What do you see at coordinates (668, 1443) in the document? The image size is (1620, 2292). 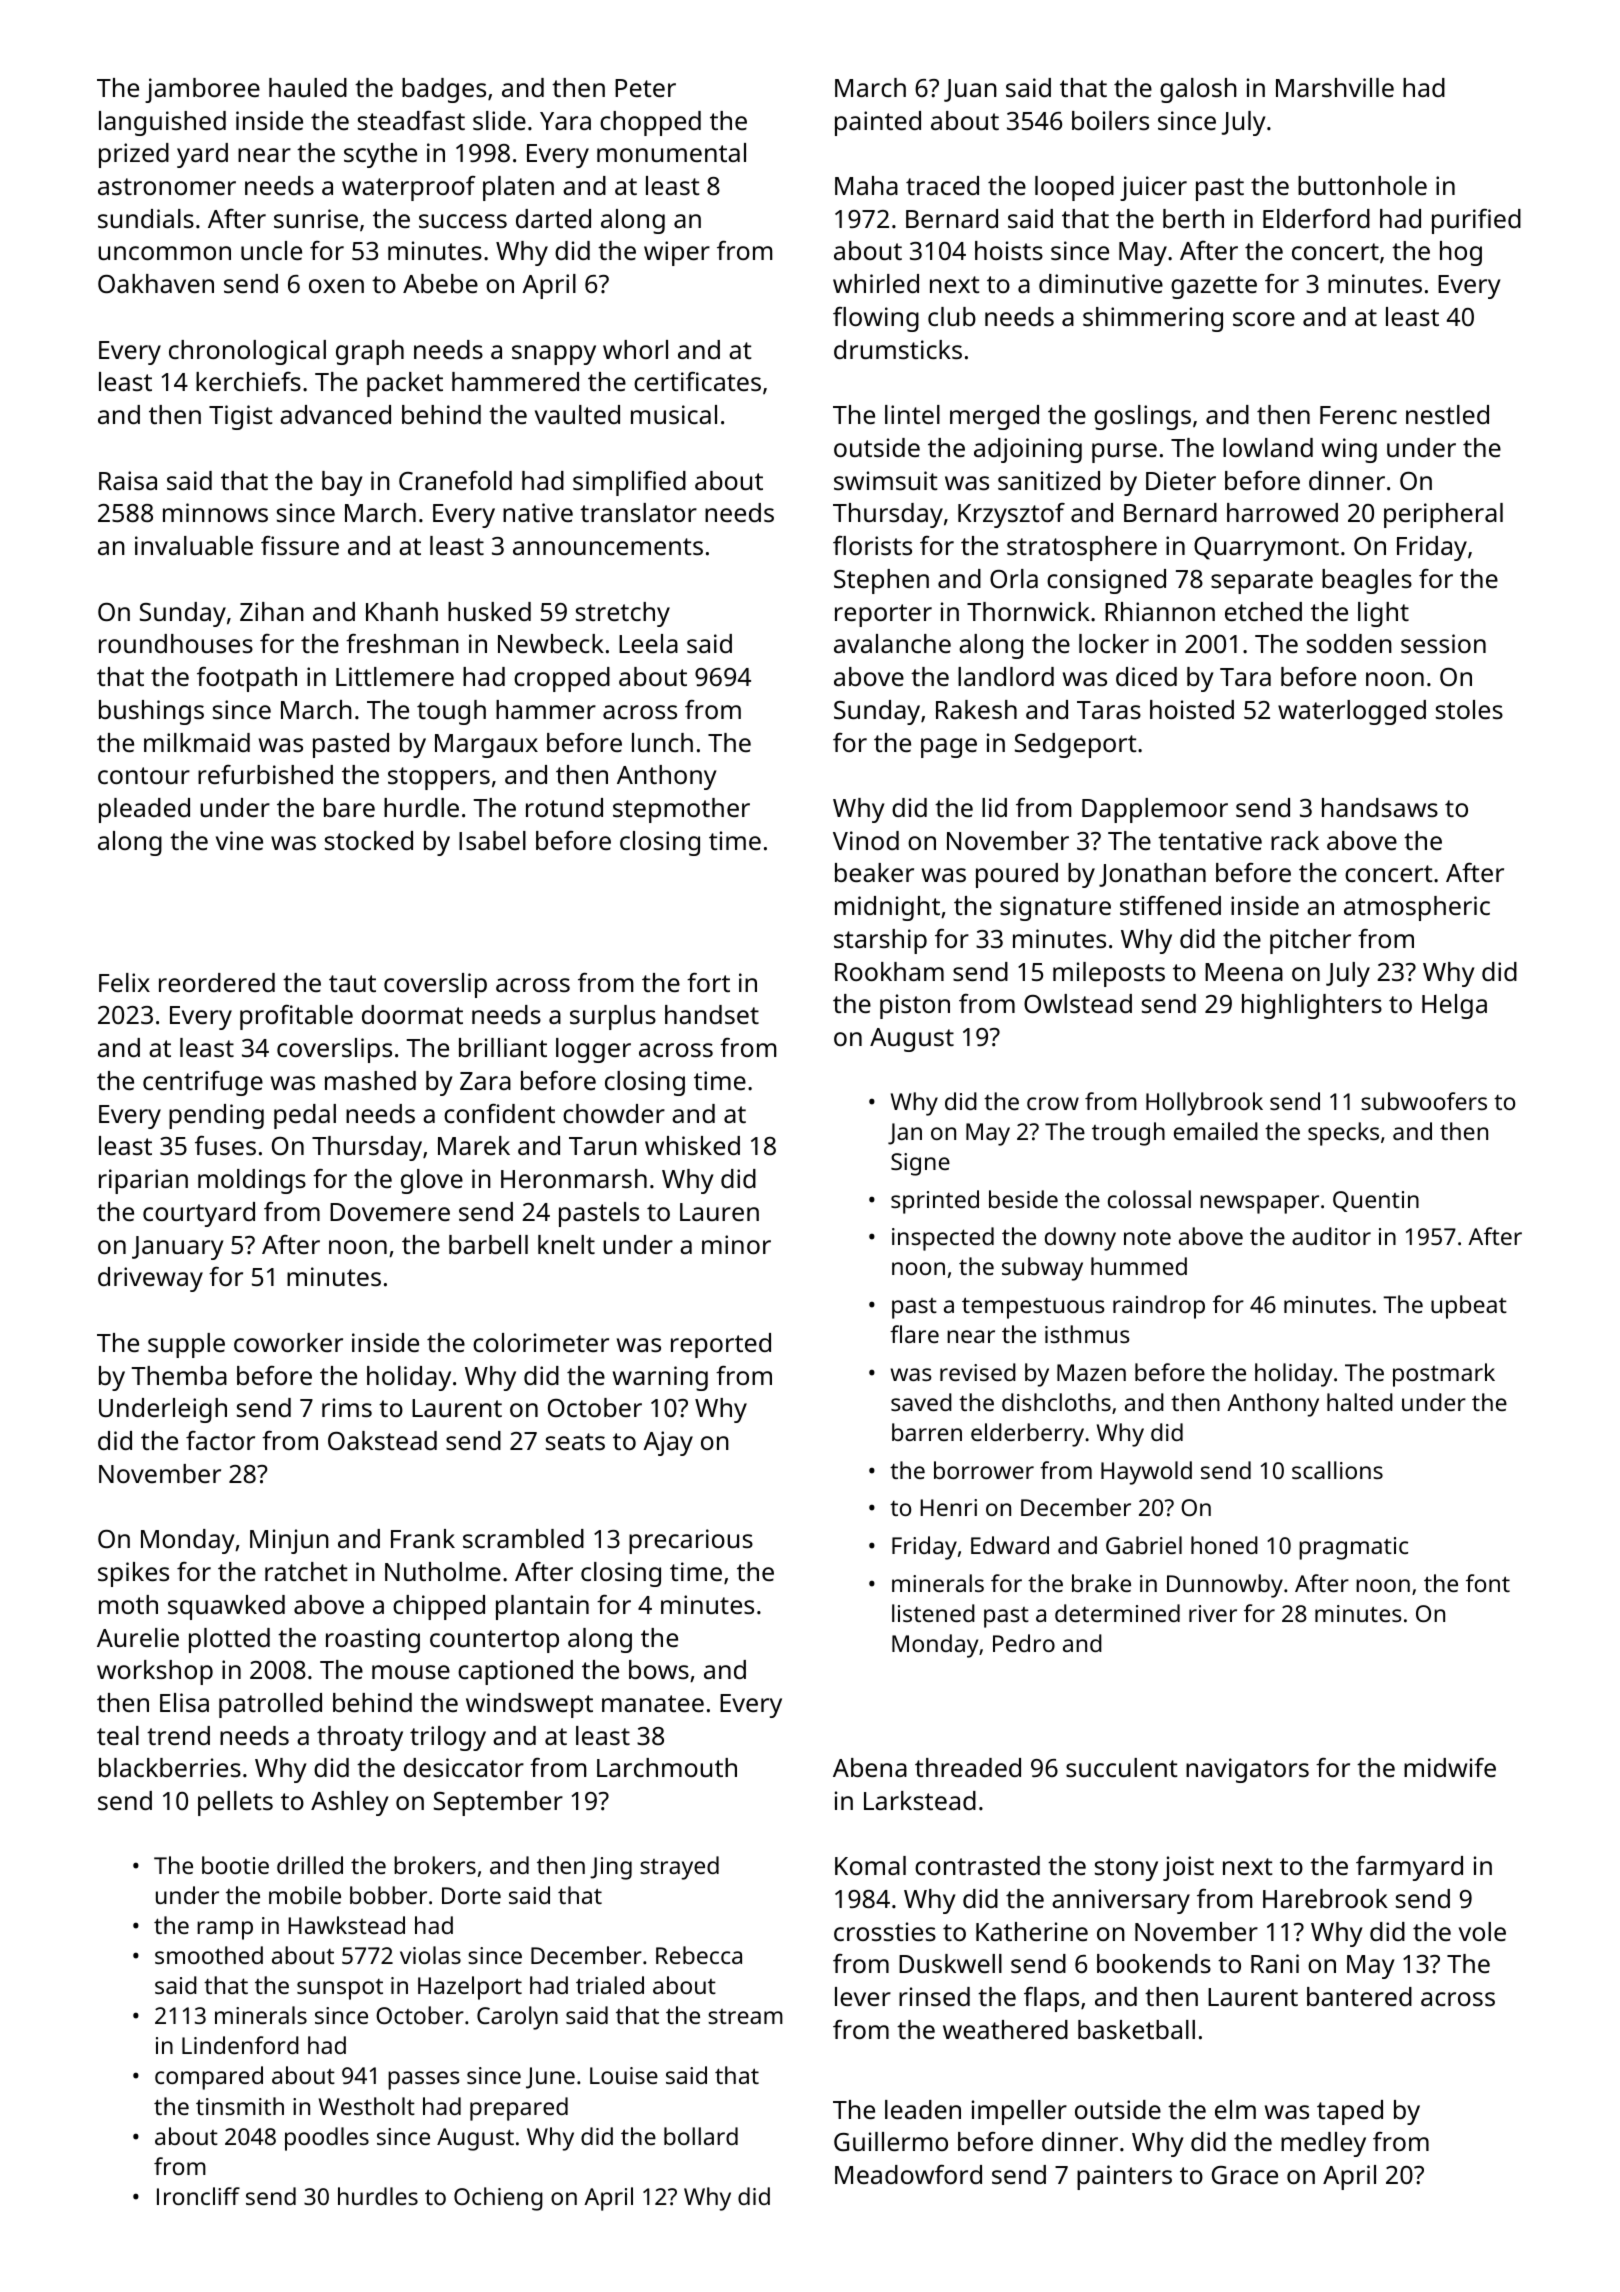 I see `Ajay` at bounding box center [668, 1443].
